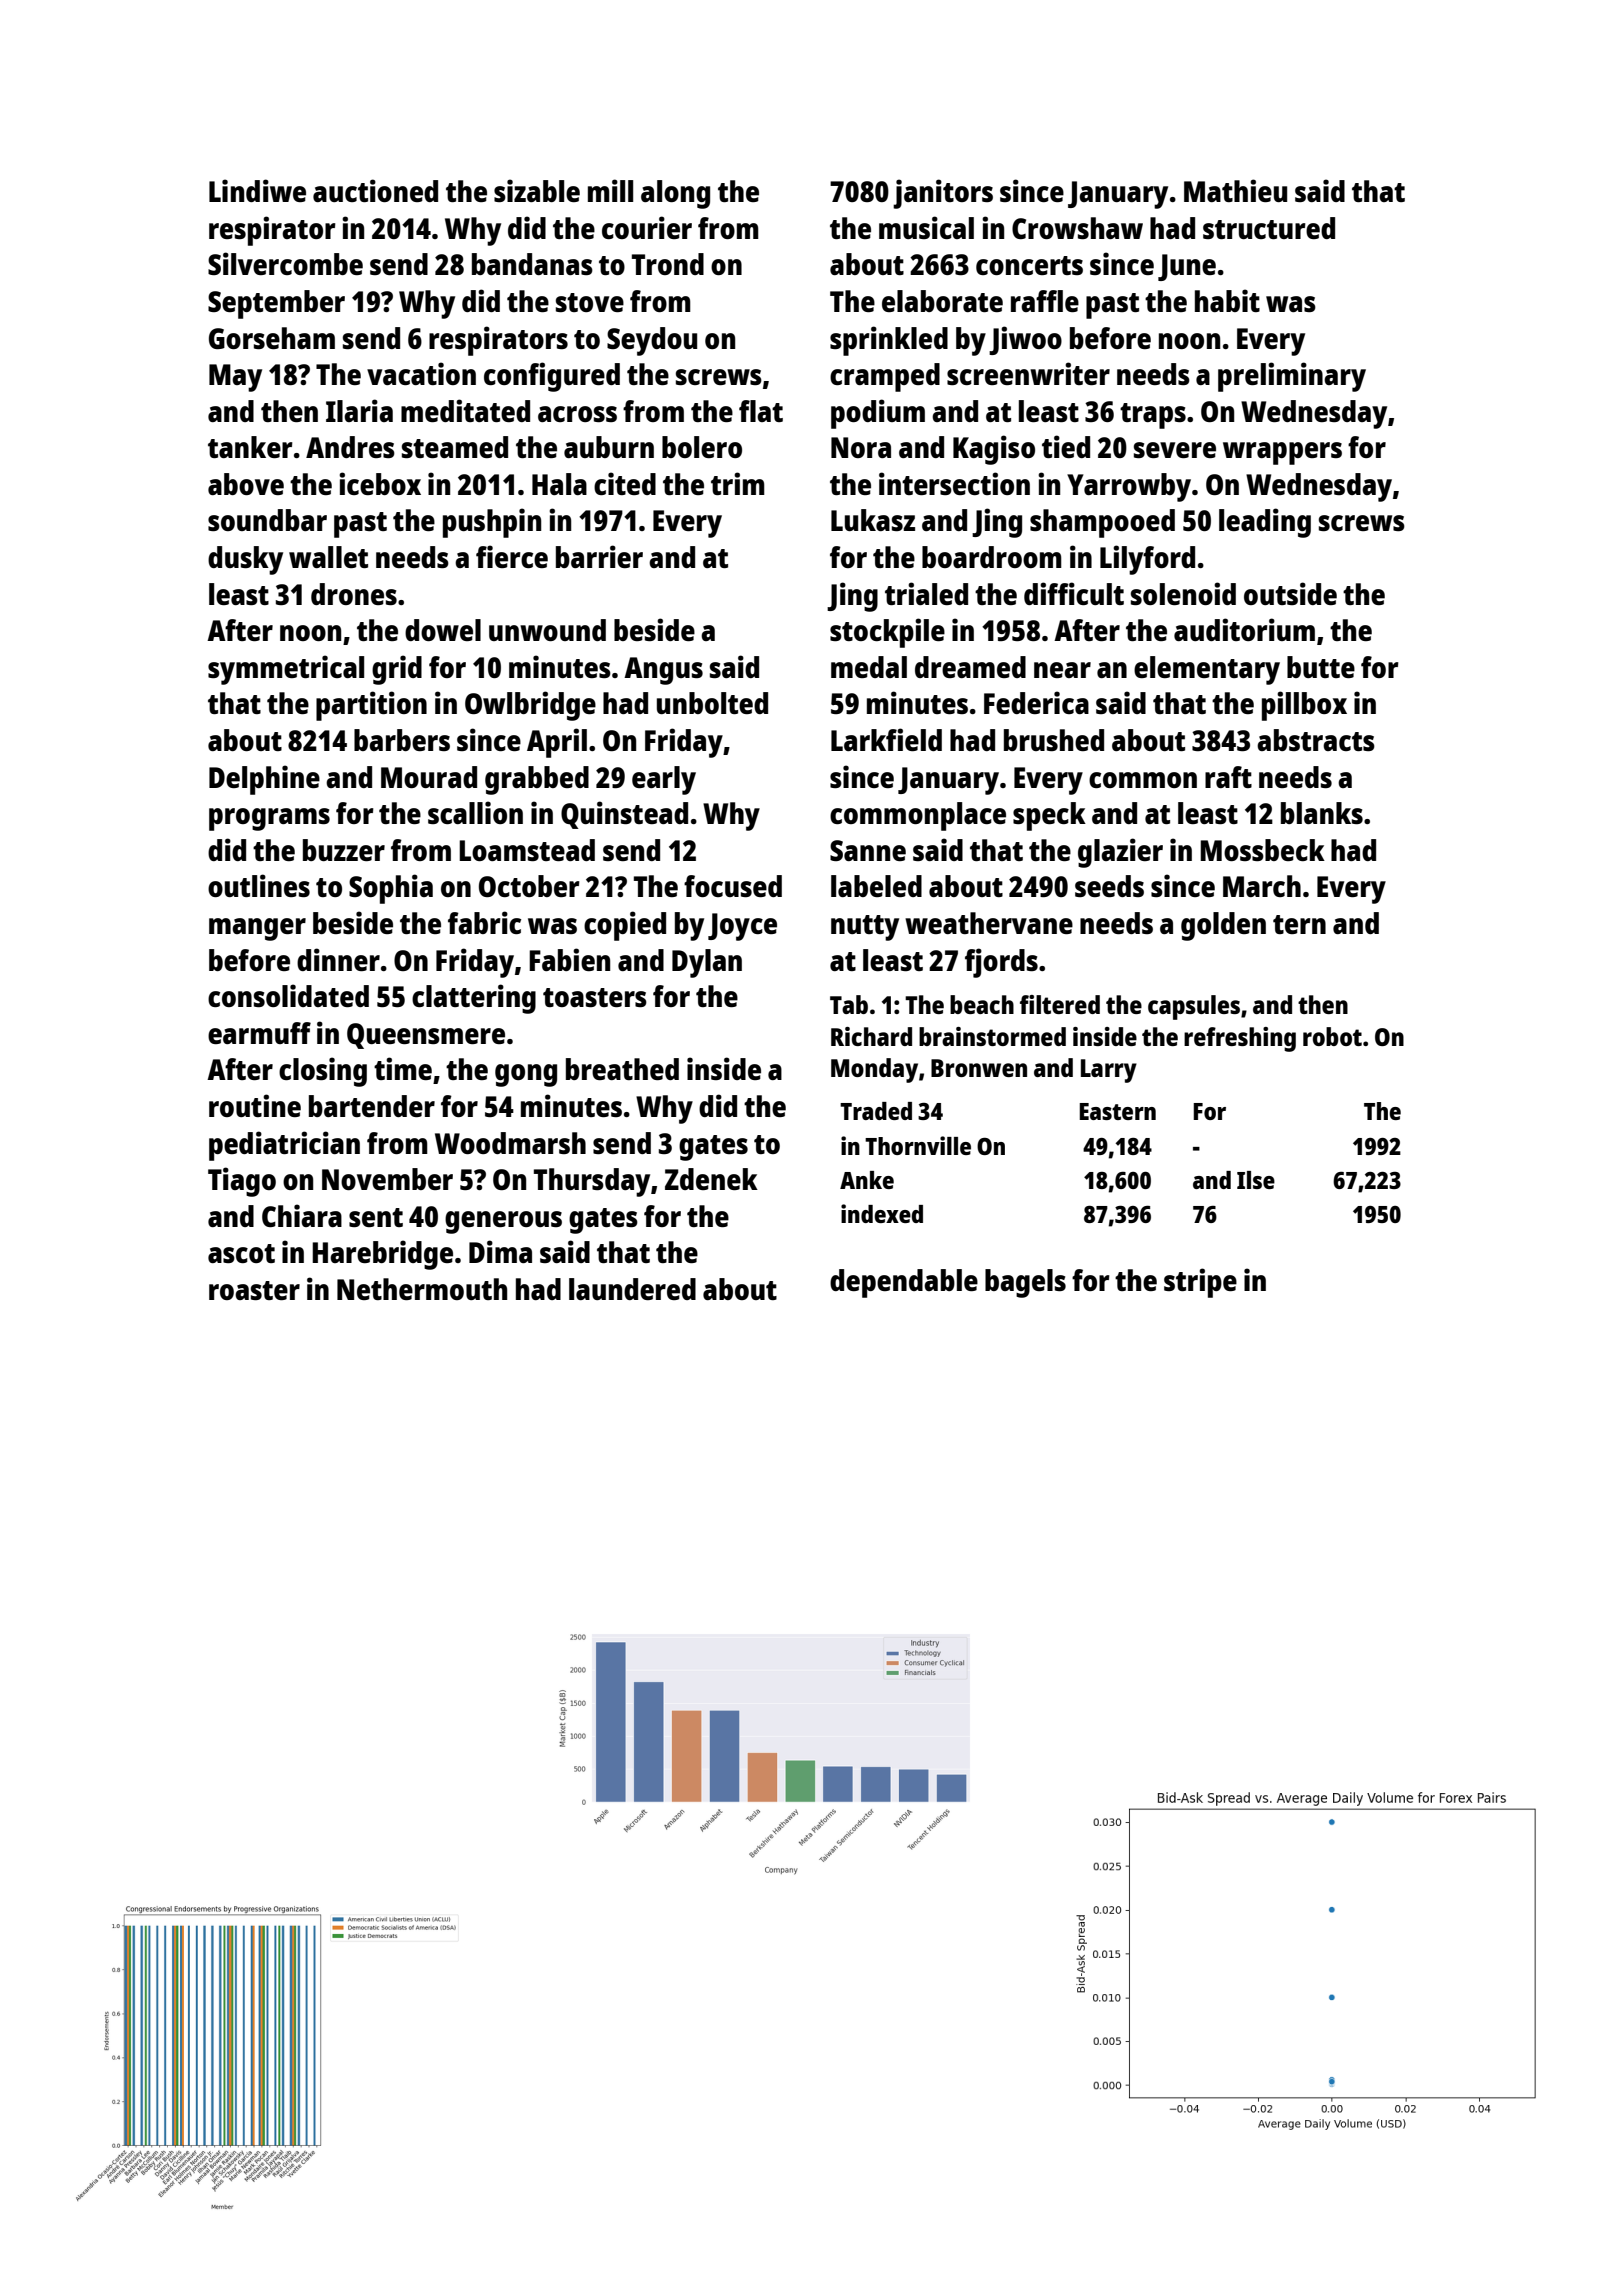 Image resolution: width=1620 pixels, height=2292 pixels. What do you see at coordinates (1235, 190) in the document?
I see `Mathieu` at bounding box center [1235, 190].
